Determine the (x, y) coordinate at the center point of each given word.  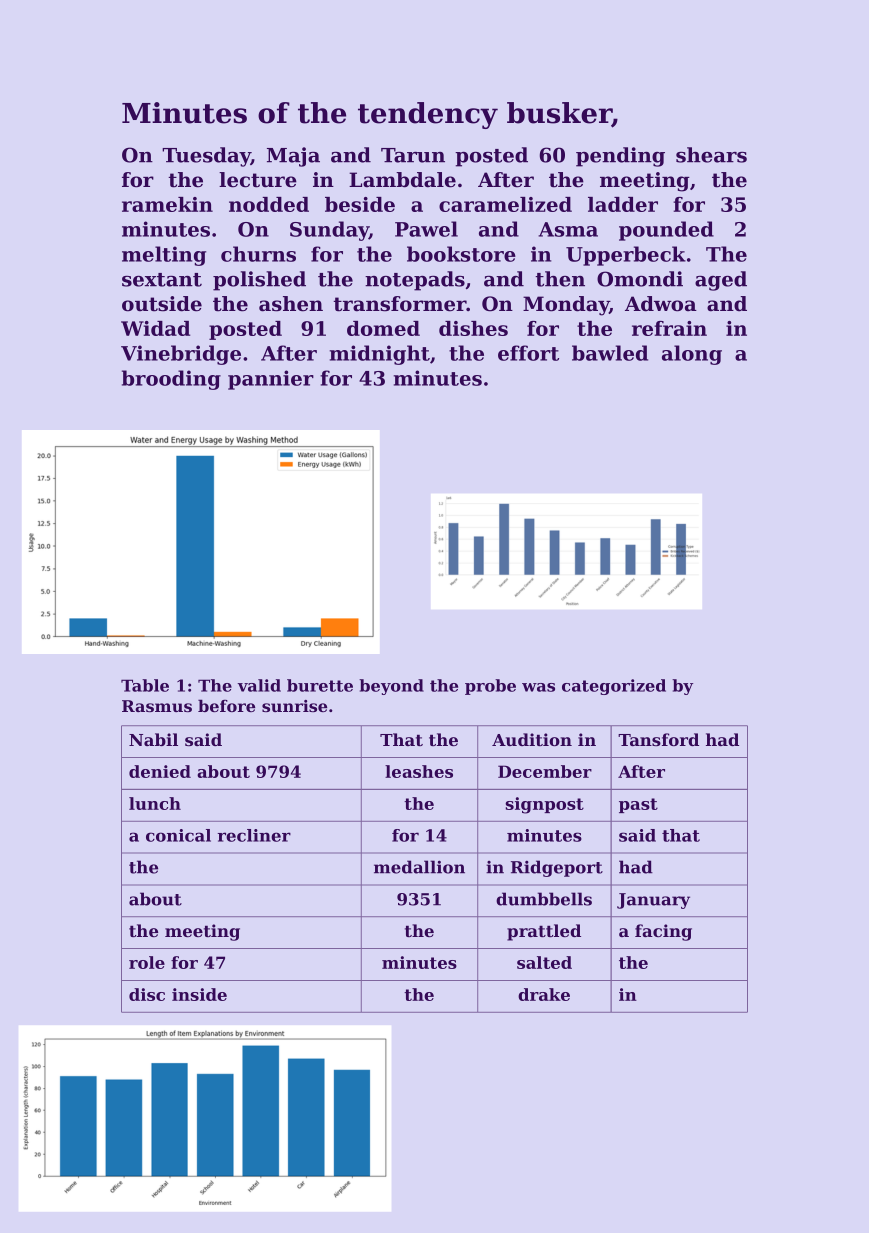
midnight (380, 355)
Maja (293, 157)
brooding (171, 380)
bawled (610, 353)
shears (711, 155)
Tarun (413, 155)
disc (147, 994)
